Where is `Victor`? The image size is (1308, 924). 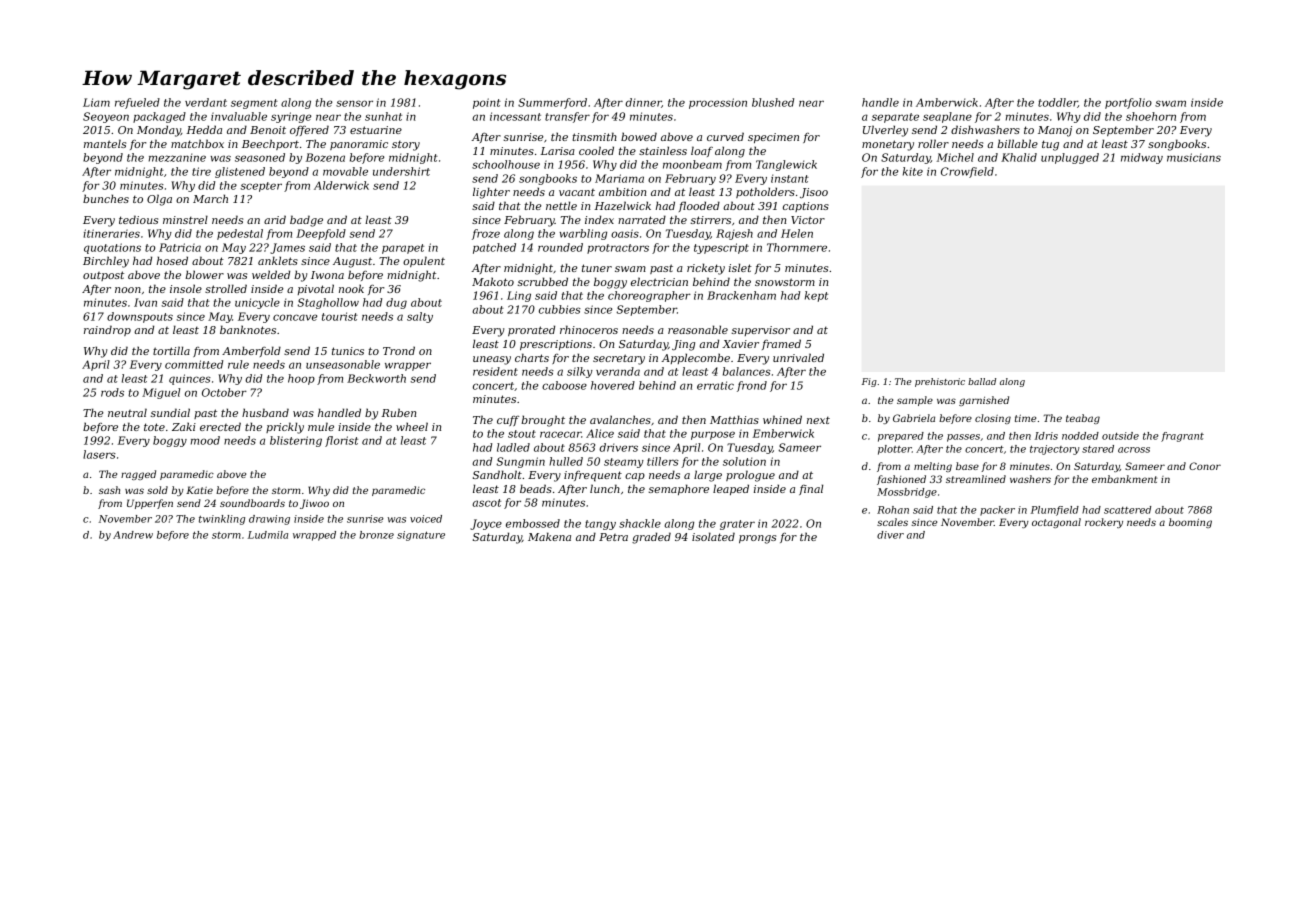 Victor is located at coordinates (808, 220).
